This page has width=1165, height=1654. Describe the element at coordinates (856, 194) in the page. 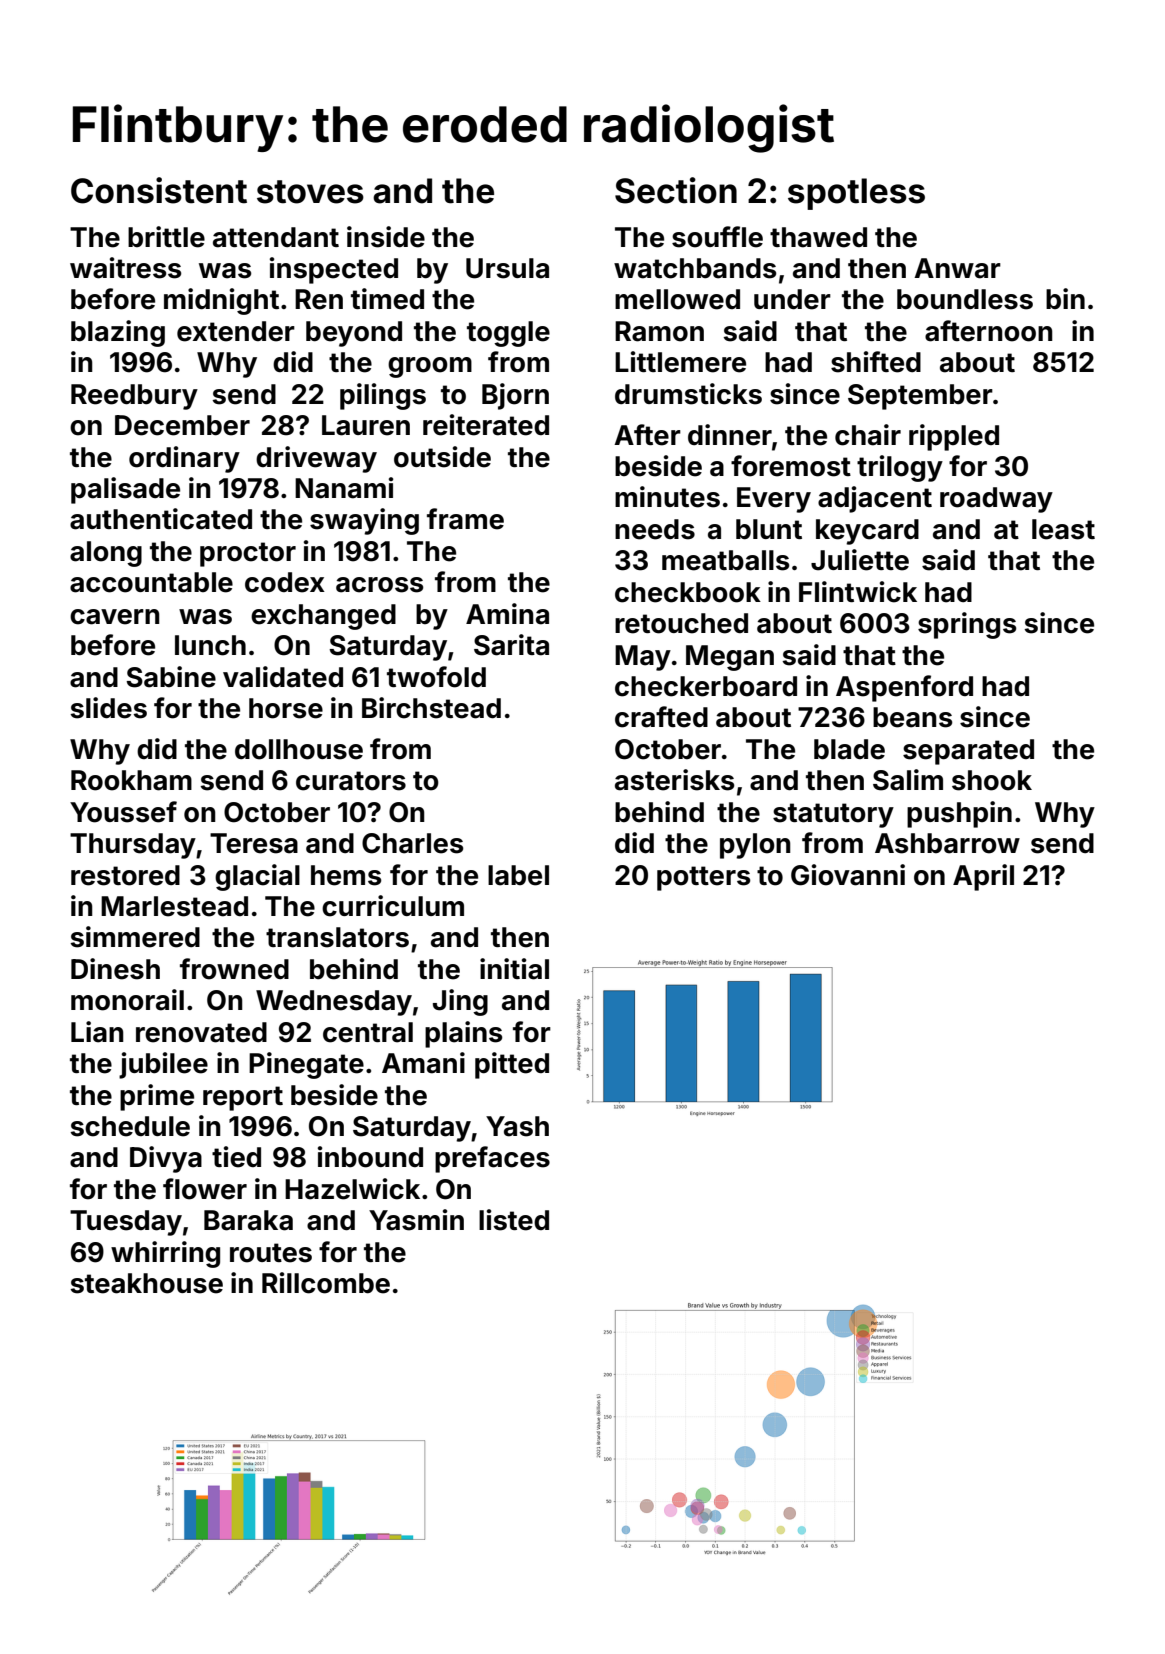

I see `spotless` at that location.
